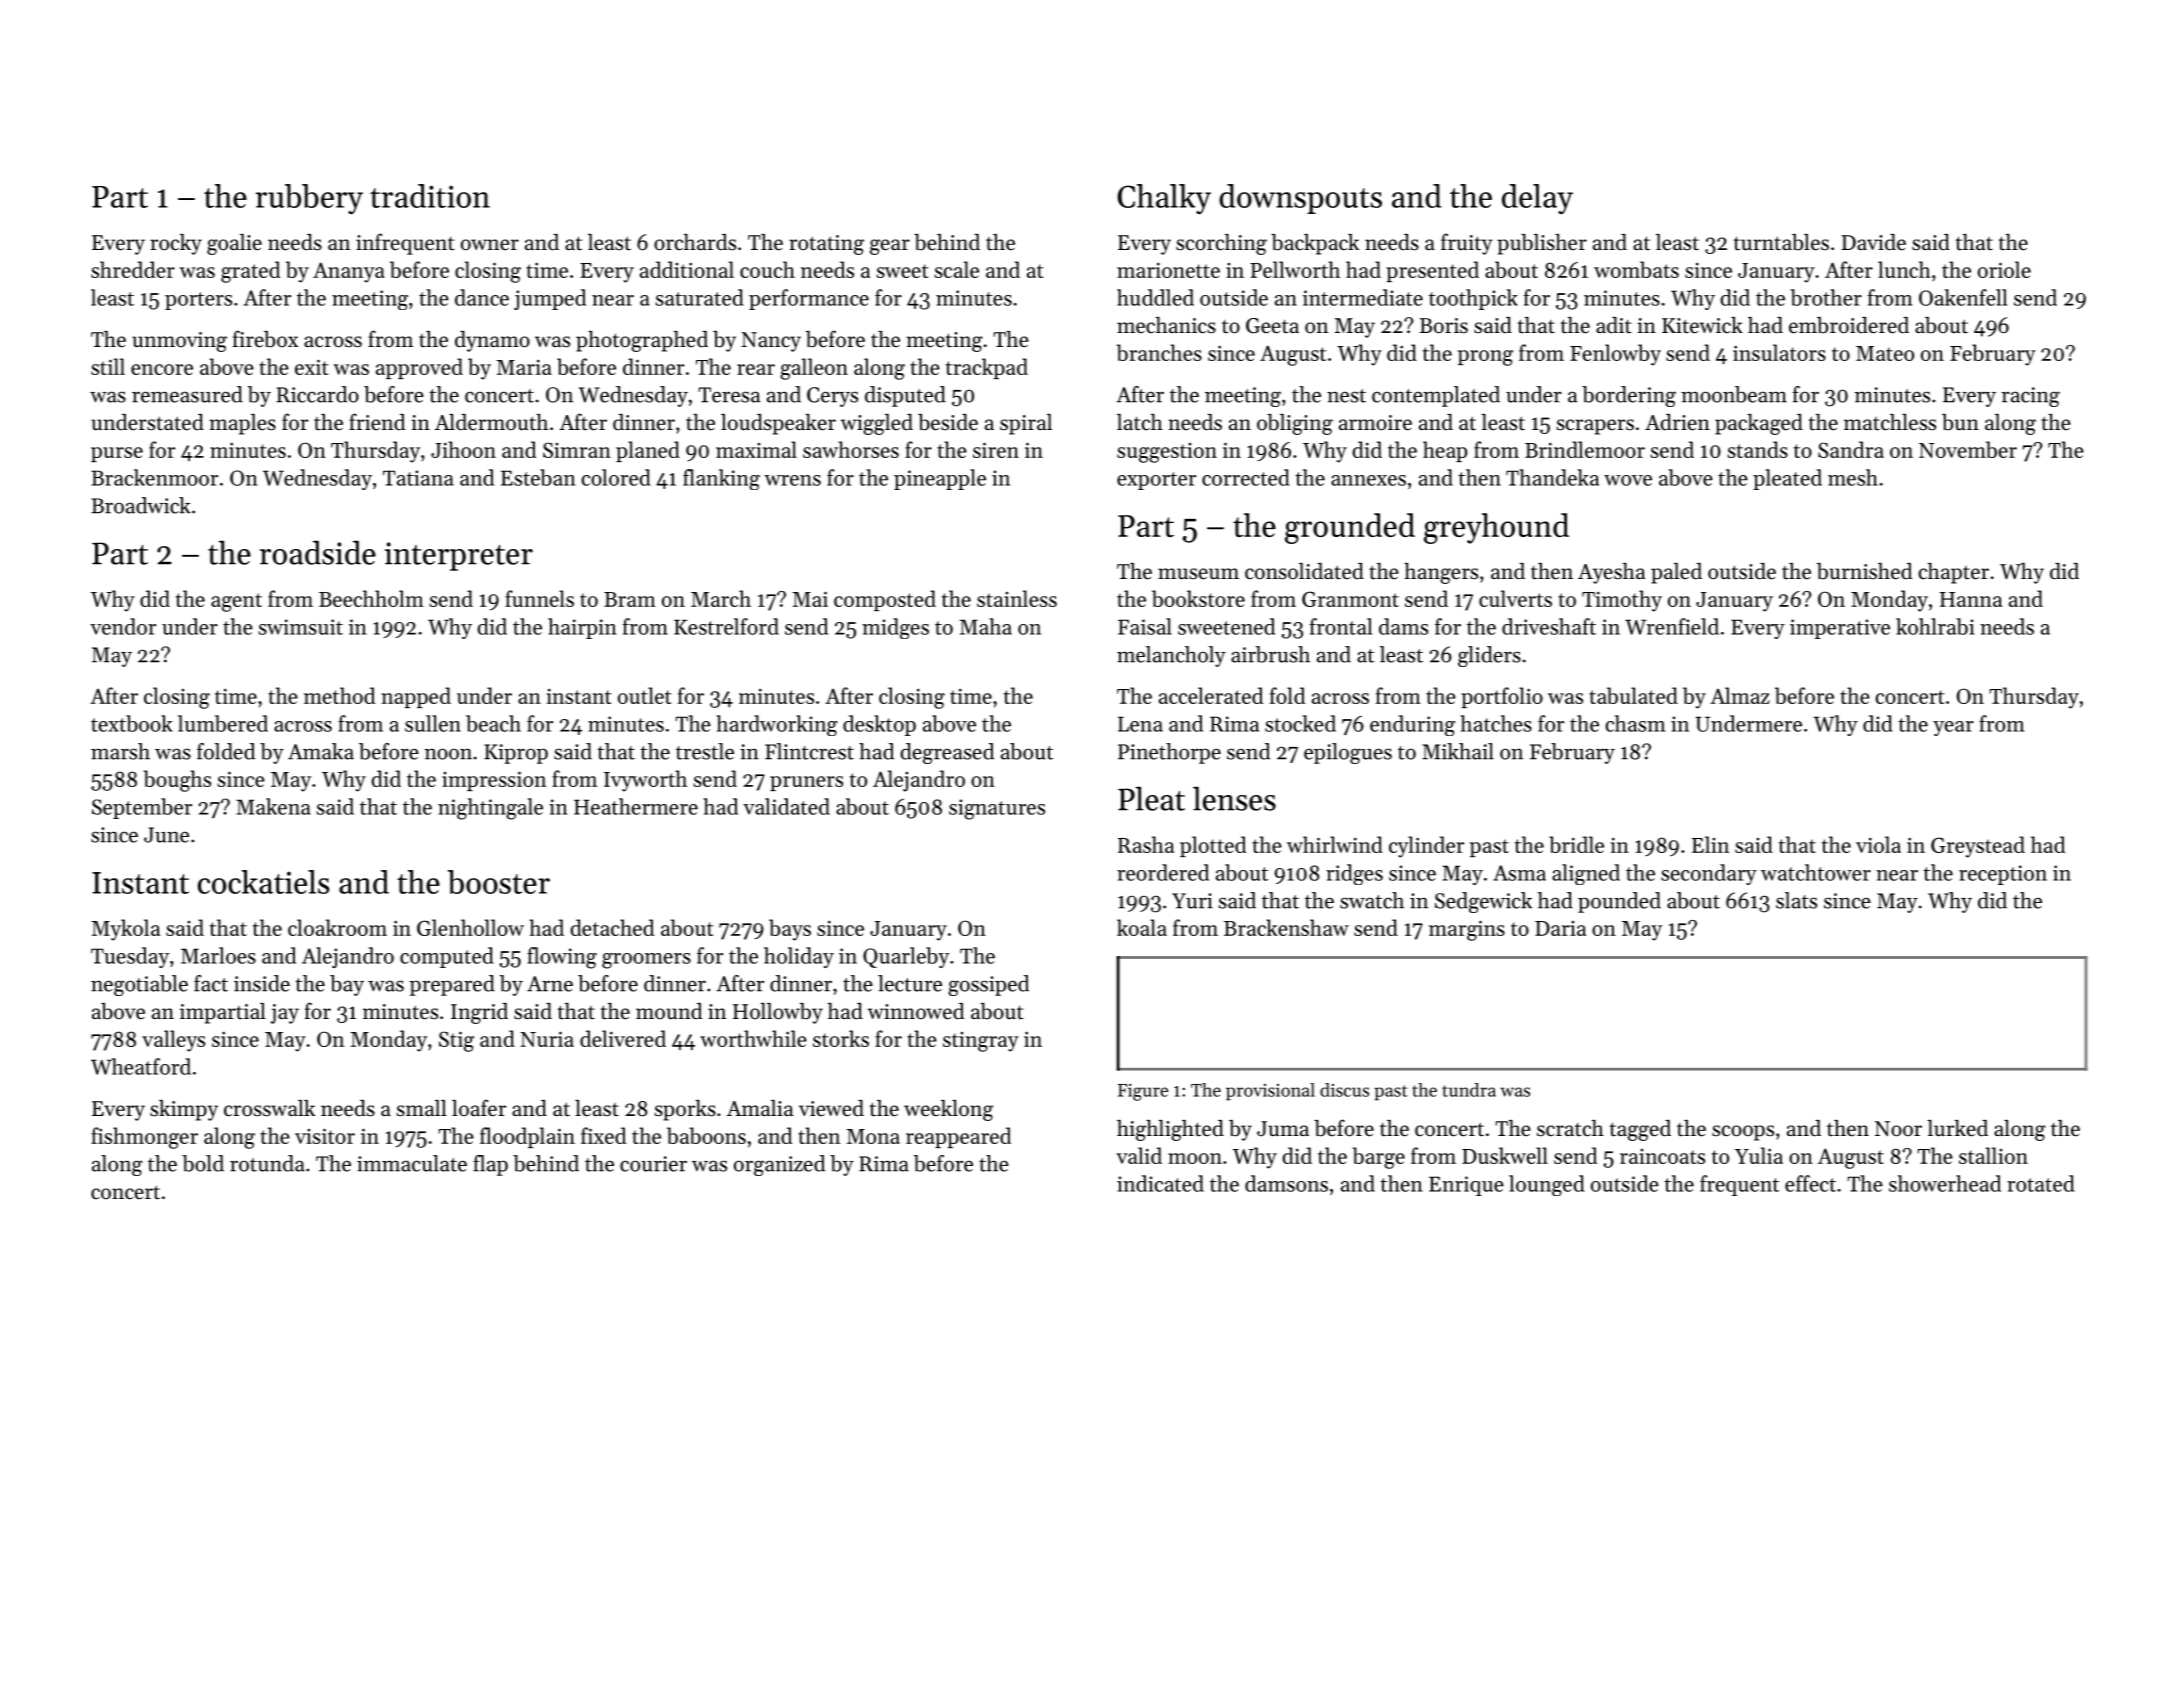 This screenshot has width=2178, height=1683. I want to click on marionette, so click(1168, 270).
